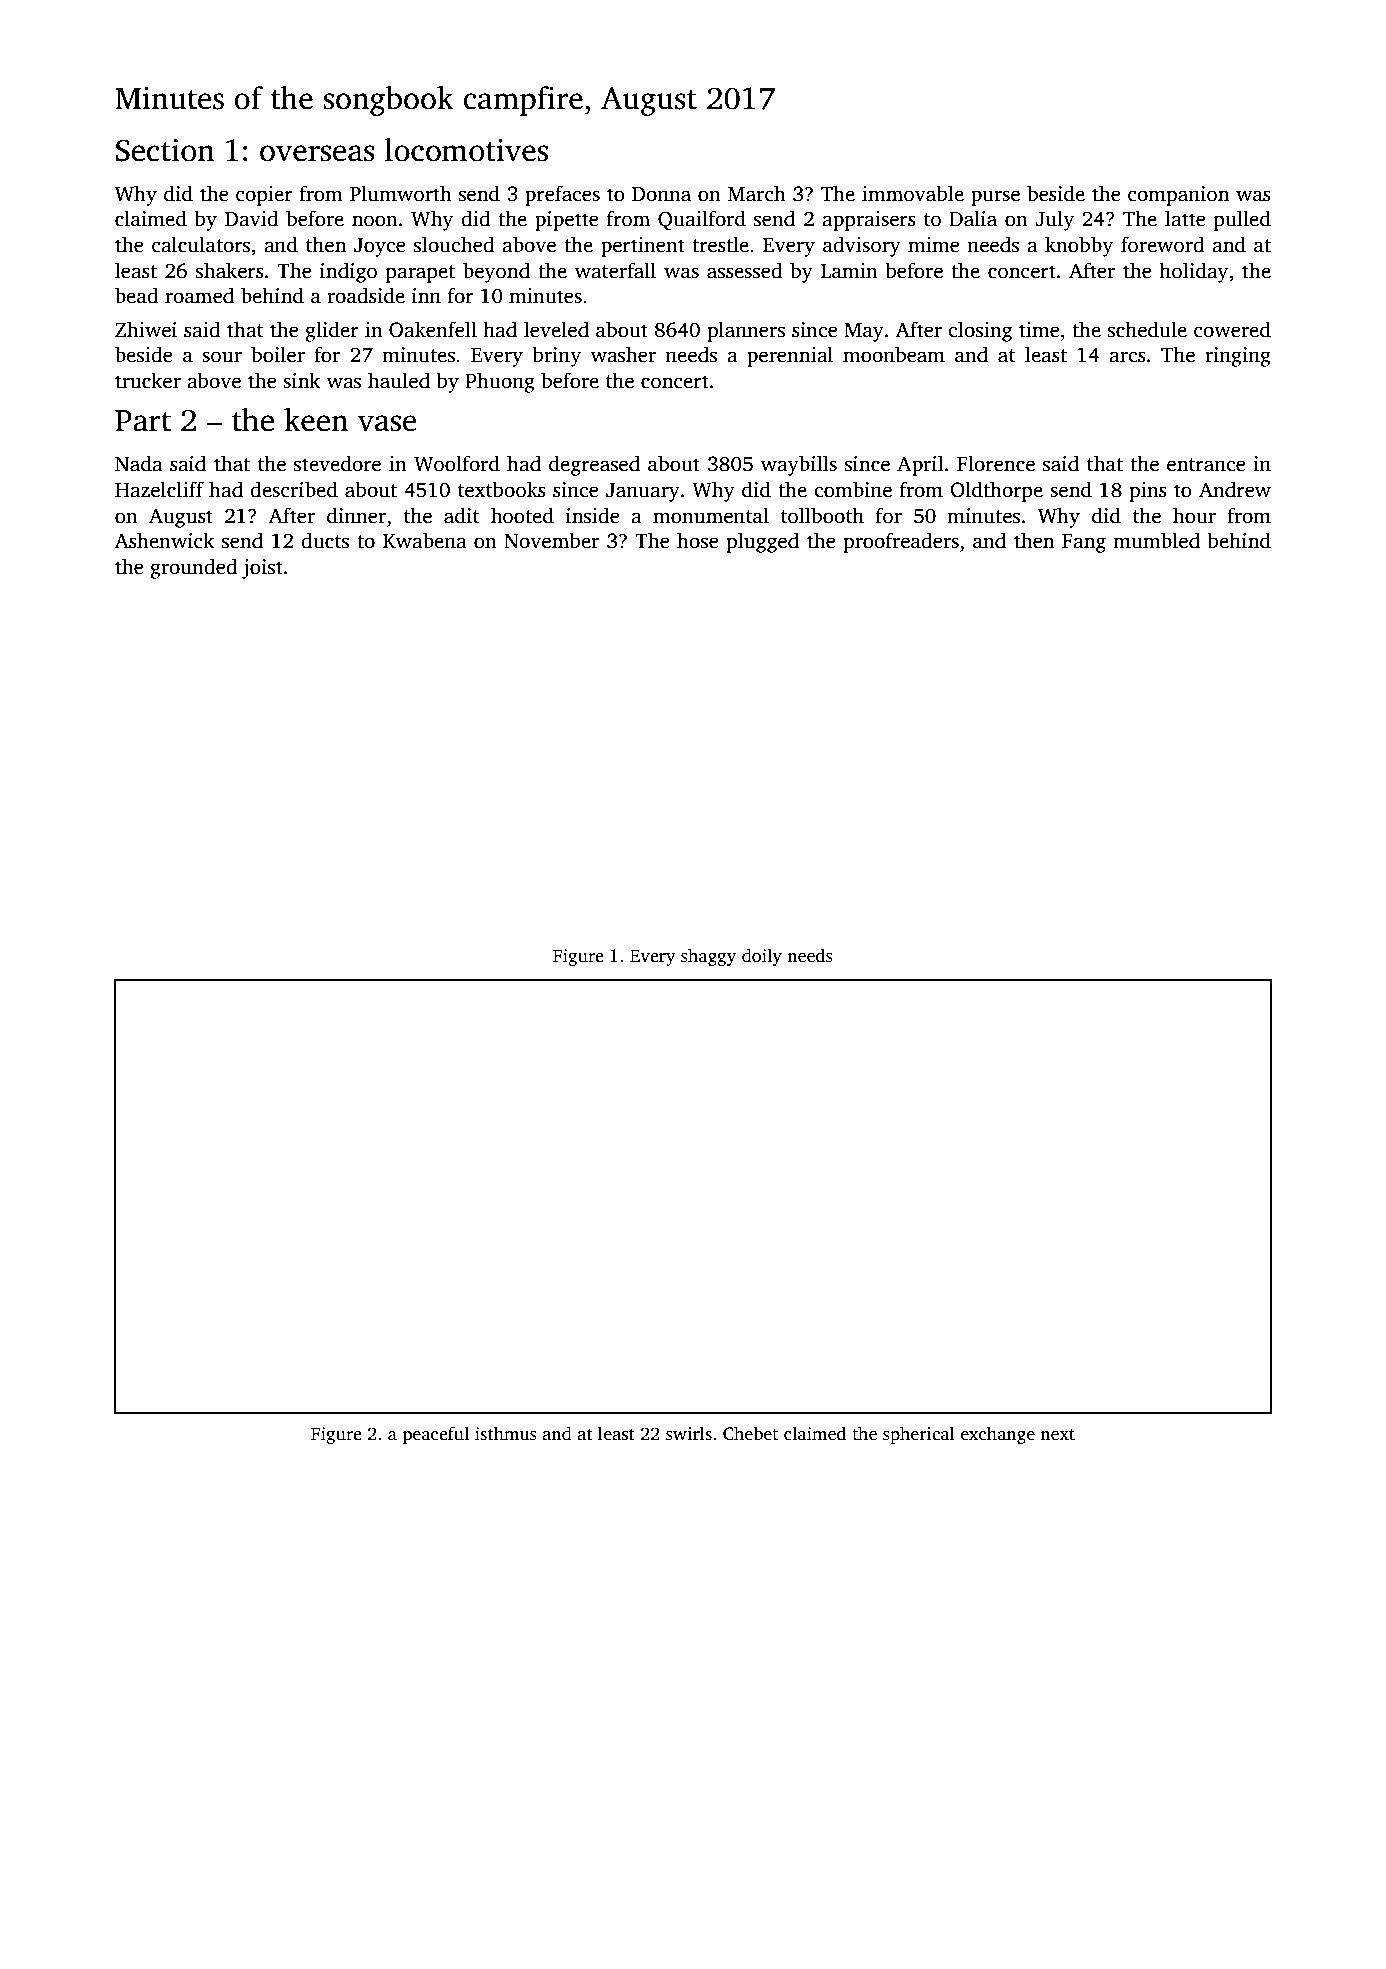 Image resolution: width=1386 pixels, height=1969 pixels. I want to click on companion, so click(1178, 196).
